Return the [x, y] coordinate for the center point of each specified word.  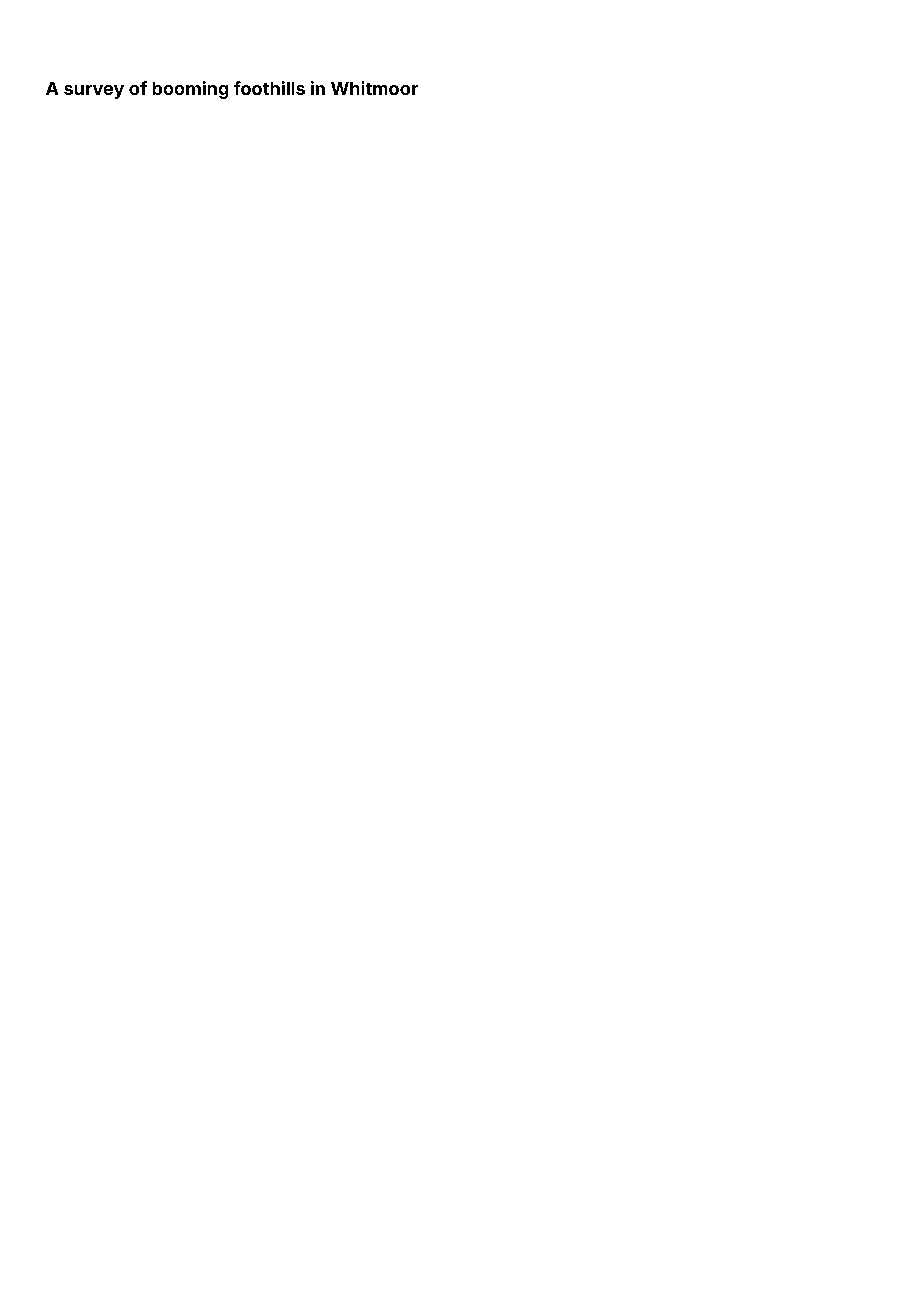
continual [104, 666]
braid [175, 1065]
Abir [54, 903]
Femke [802, 848]
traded [829, 1131]
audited [363, 864]
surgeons [747, 652]
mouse [551, 1122]
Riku [216, 1142]
